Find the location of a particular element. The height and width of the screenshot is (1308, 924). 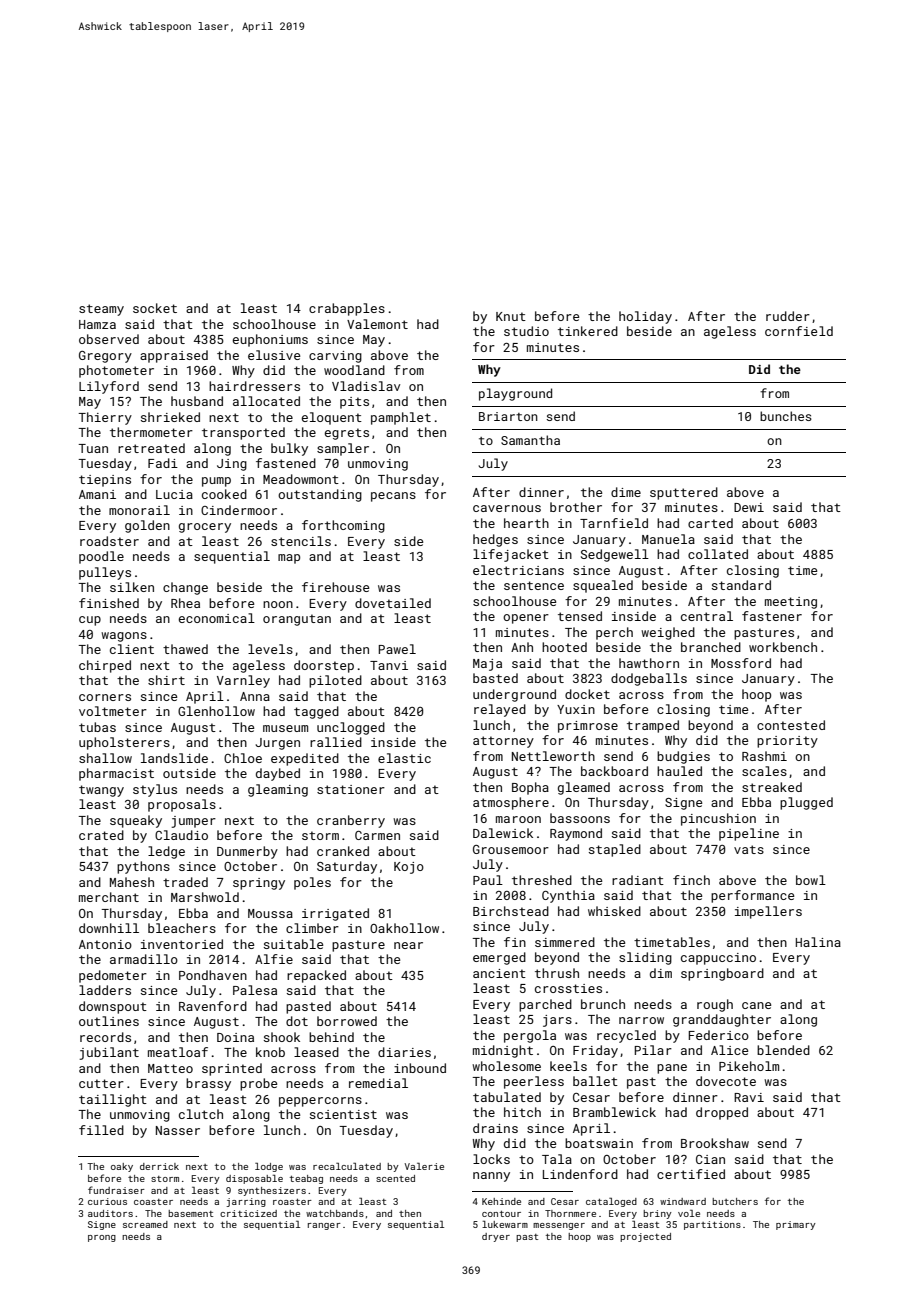

Valerie is located at coordinates (424, 1166).
